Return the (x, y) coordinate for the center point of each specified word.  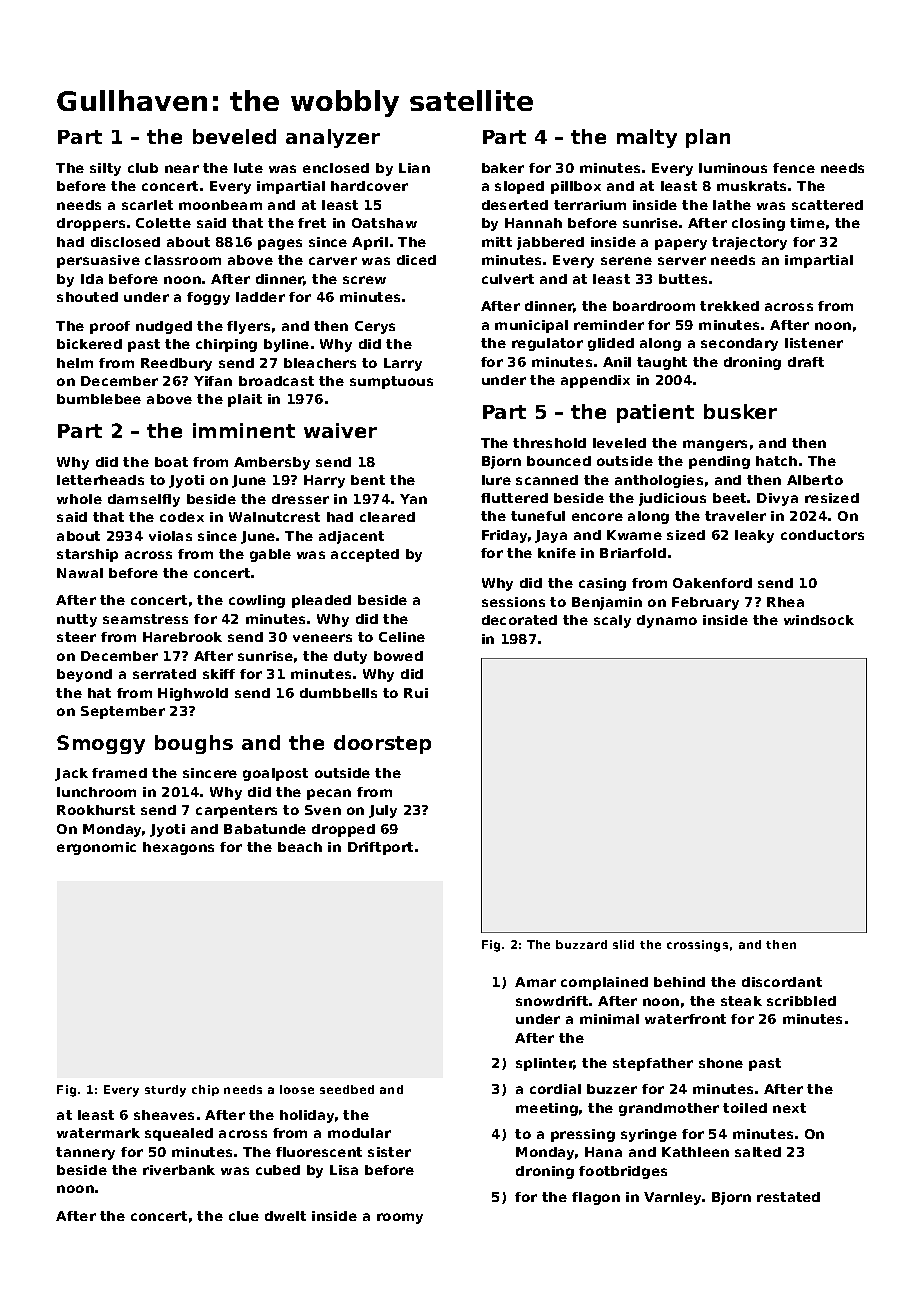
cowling (257, 601)
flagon (596, 1198)
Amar (535, 982)
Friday (504, 536)
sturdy (165, 1091)
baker (503, 168)
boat (171, 462)
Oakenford (712, 583)
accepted (365, 555)
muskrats (751, 186)
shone (721, 1063)
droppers (91, 224)
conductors (822, 535)
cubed (278, 1170)
